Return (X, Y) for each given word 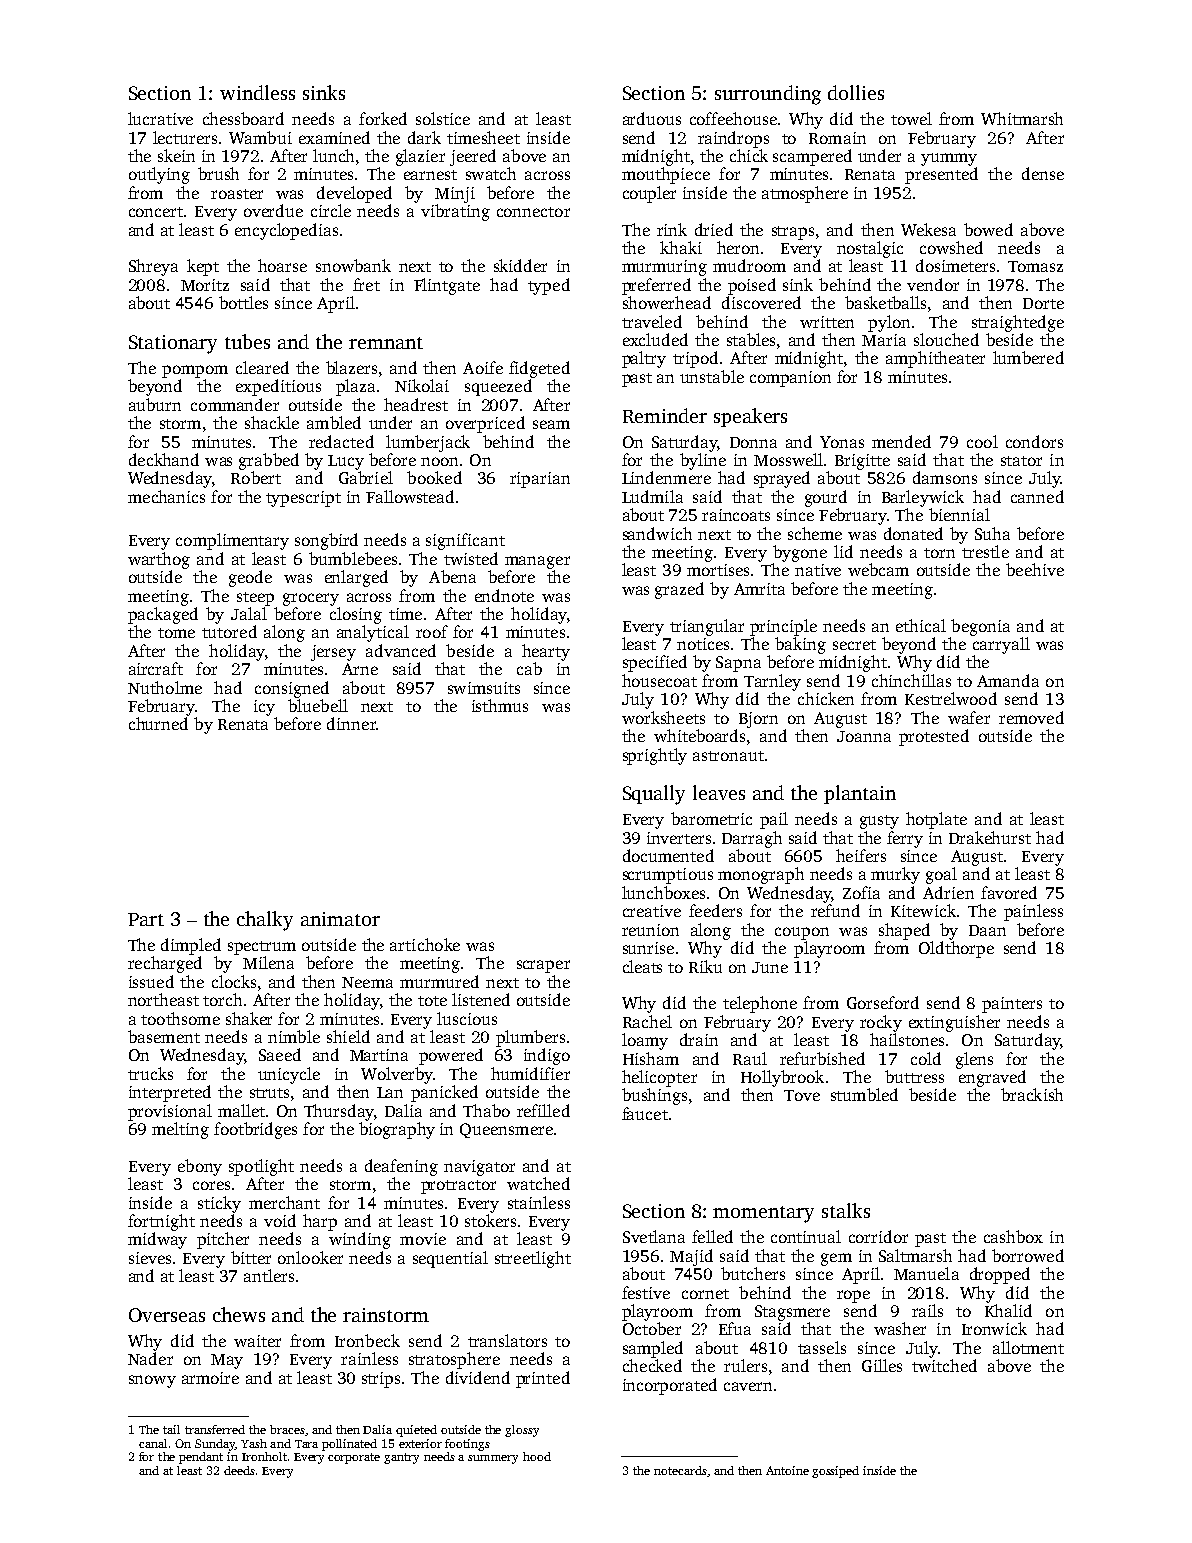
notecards (680, 1470)
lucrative (160, 118)
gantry (401, 1458)
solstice (443, 118)
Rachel (647, 1021)
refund (835, 910)
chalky (265, 921)
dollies (856, 92)
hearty (546, 652)
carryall (1001, 645)
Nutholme (165, 687)
